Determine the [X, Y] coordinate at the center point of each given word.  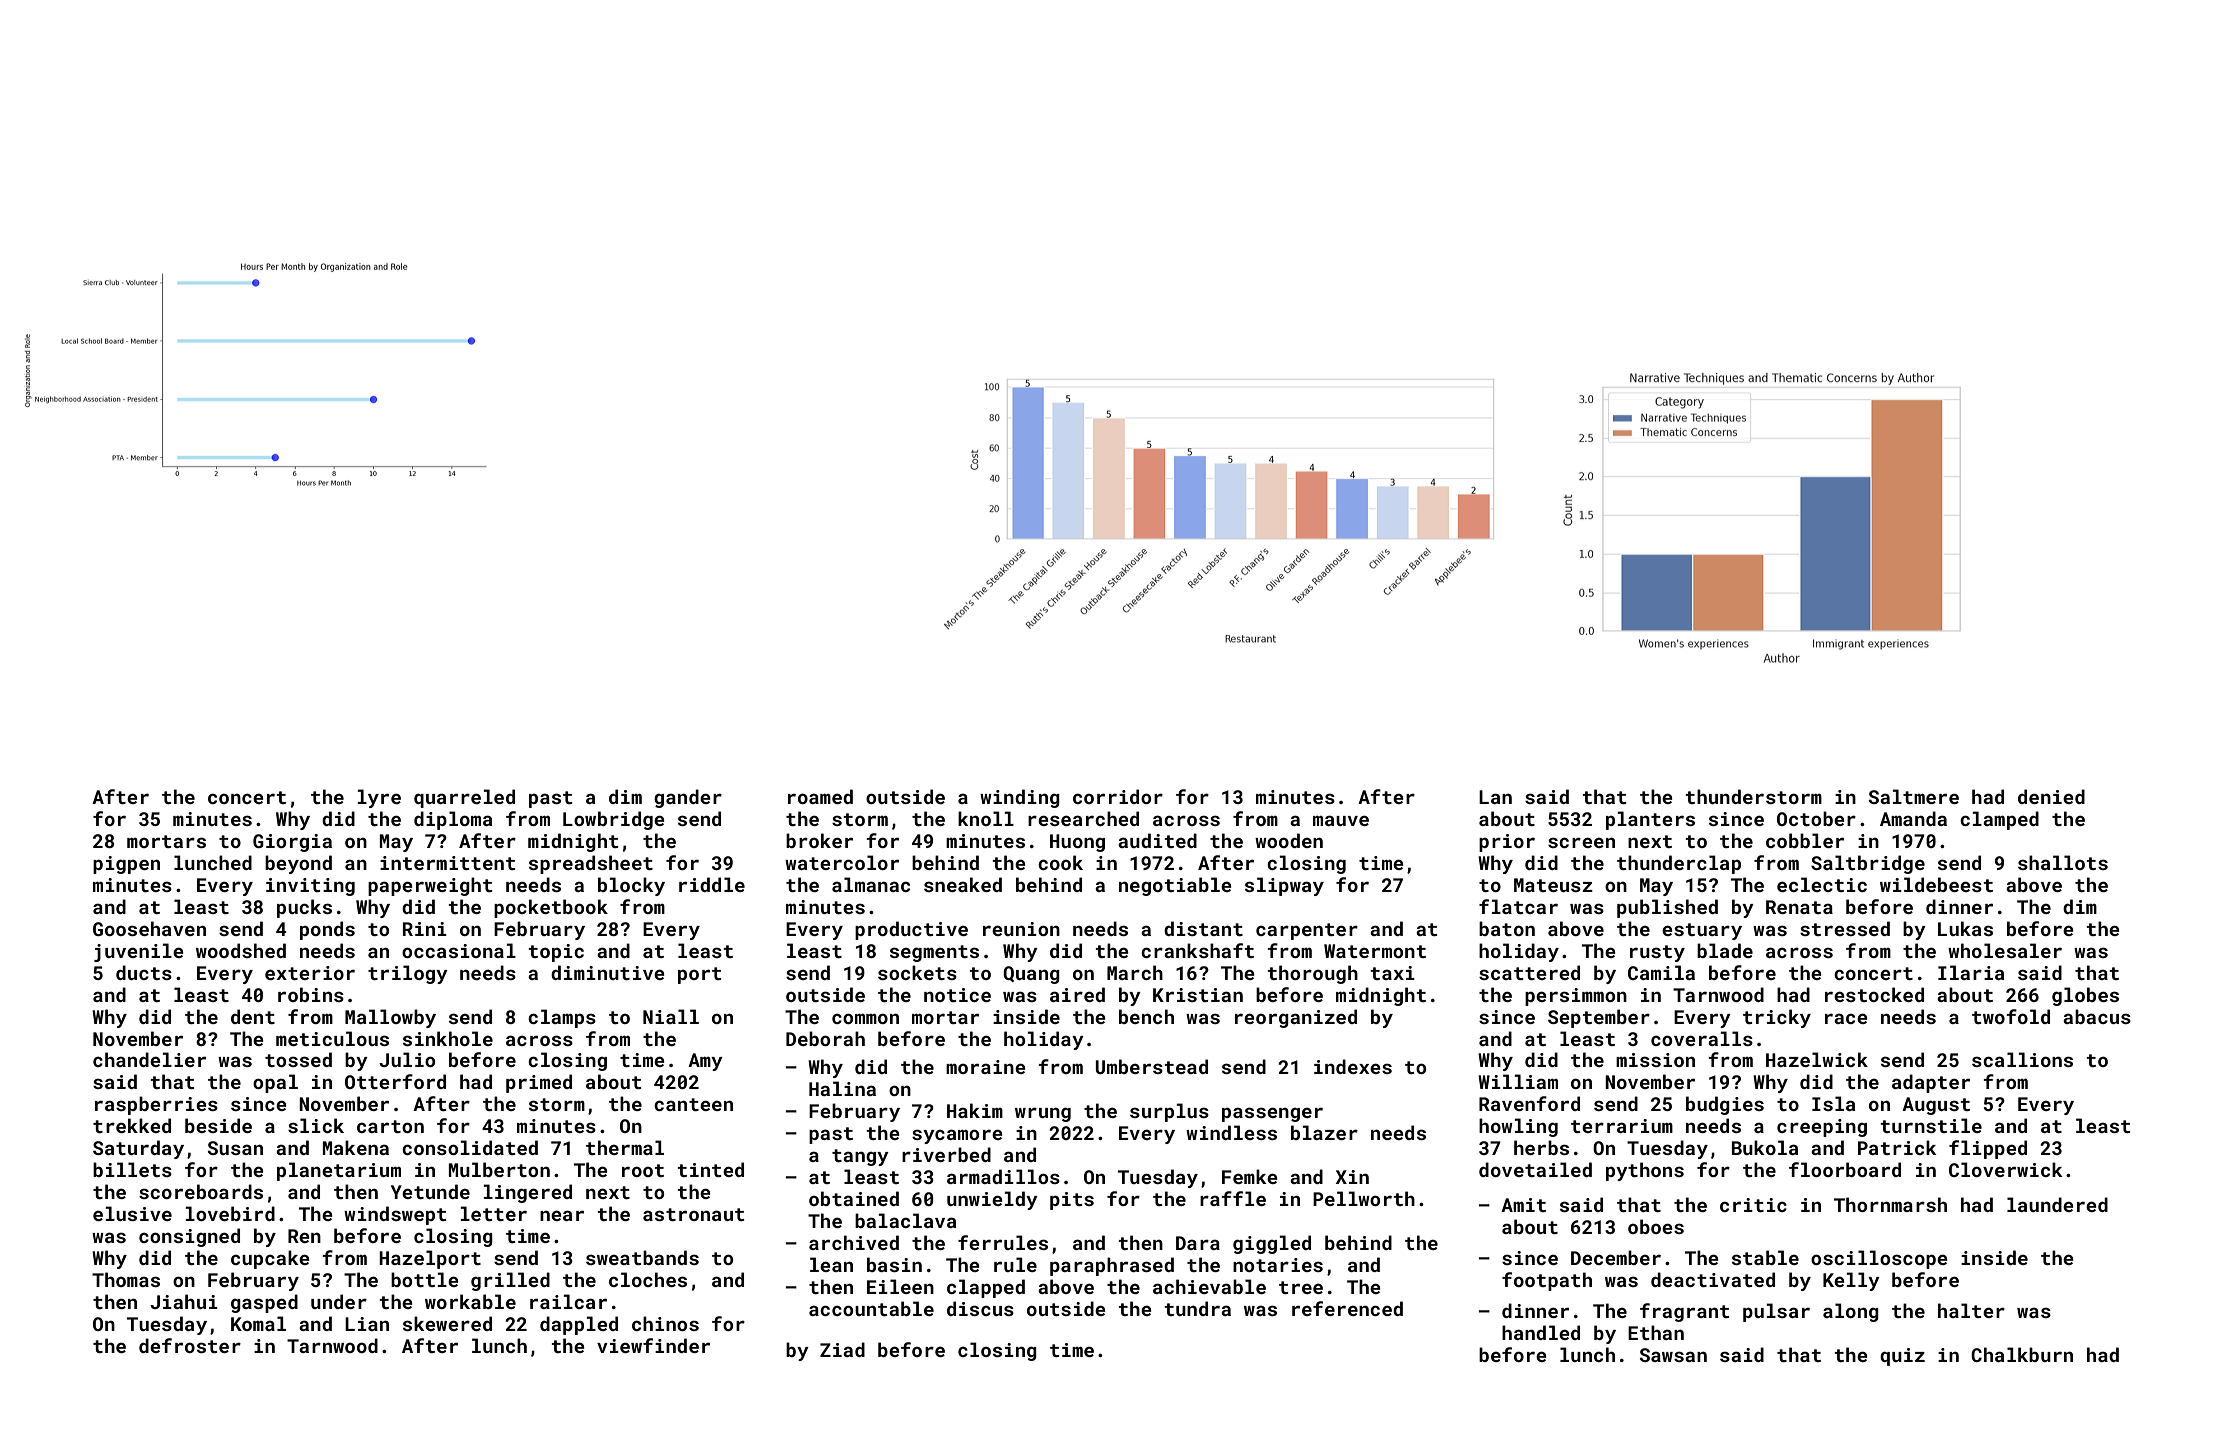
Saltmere [1914, 796]
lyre [379, 798]
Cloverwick [2005, 1169]
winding [1020, 798]
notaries [1278, 1265]
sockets [917, 972]
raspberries [156, 1105]
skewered [447, 1323]
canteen [693, 1104]
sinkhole [448, 1038]
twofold [2011, 1016]
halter [1971, 1310]
